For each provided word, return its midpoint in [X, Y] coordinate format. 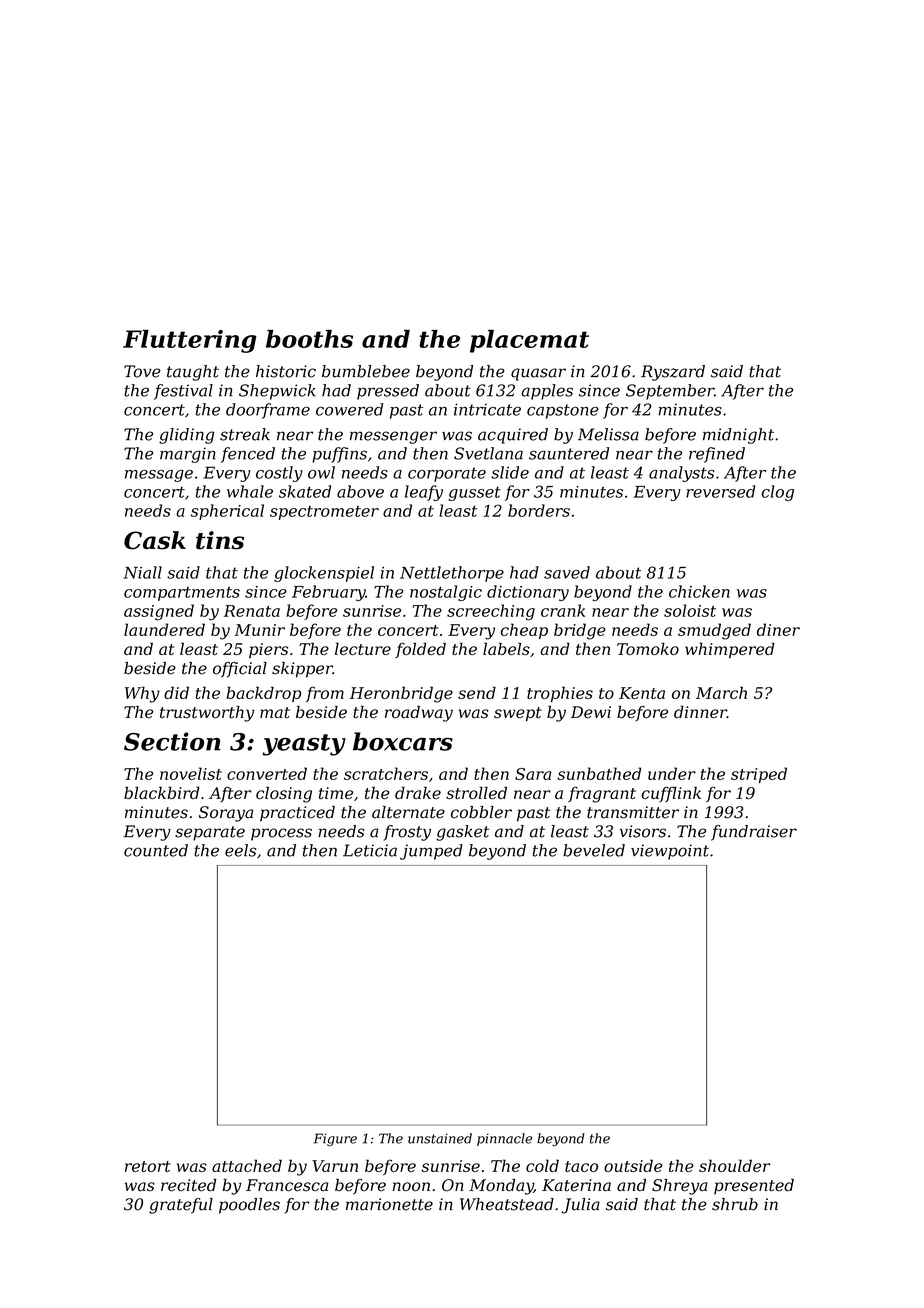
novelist [191, 773]
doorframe [268, 411]
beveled [594, 850]
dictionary [528, 593]
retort [148, 1166]
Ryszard [673, 373]
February [329, 593]
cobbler [481, 812]
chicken [699, 591]
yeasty [304, 745]
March [721, 692]
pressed [388, 392]
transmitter [633, 812]
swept [518, 714]
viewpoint [670, 852]
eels [240, 850]
